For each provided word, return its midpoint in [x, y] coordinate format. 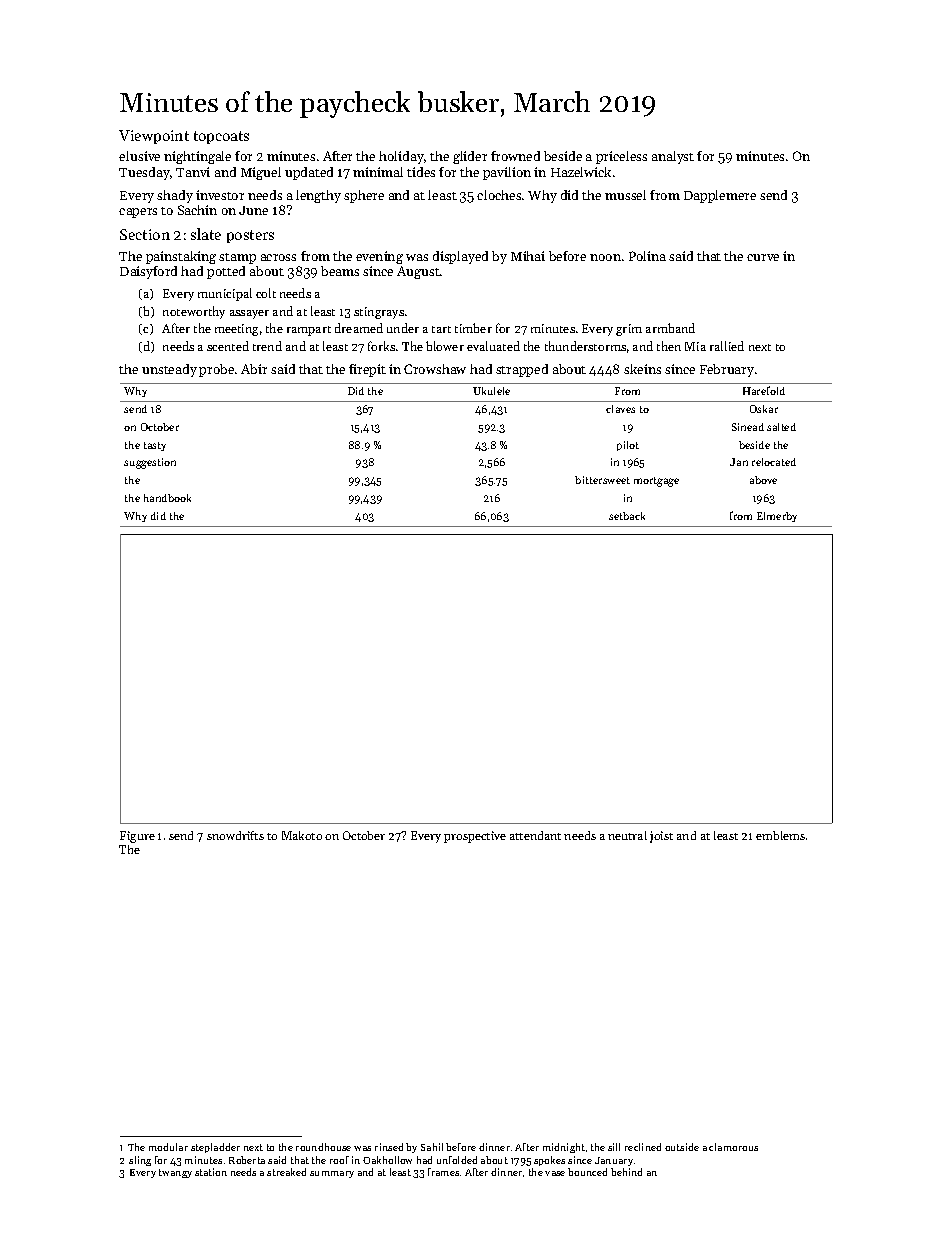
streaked [286, 1172]
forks [381, 346]
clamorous [733, 1147]
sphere [364, 196]
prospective [475, 837]
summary [332, 1174]
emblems [780, 835]
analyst [673, 157]
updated [309, 173]
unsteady [169, 370]
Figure [137, 837]
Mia [695, 346]
